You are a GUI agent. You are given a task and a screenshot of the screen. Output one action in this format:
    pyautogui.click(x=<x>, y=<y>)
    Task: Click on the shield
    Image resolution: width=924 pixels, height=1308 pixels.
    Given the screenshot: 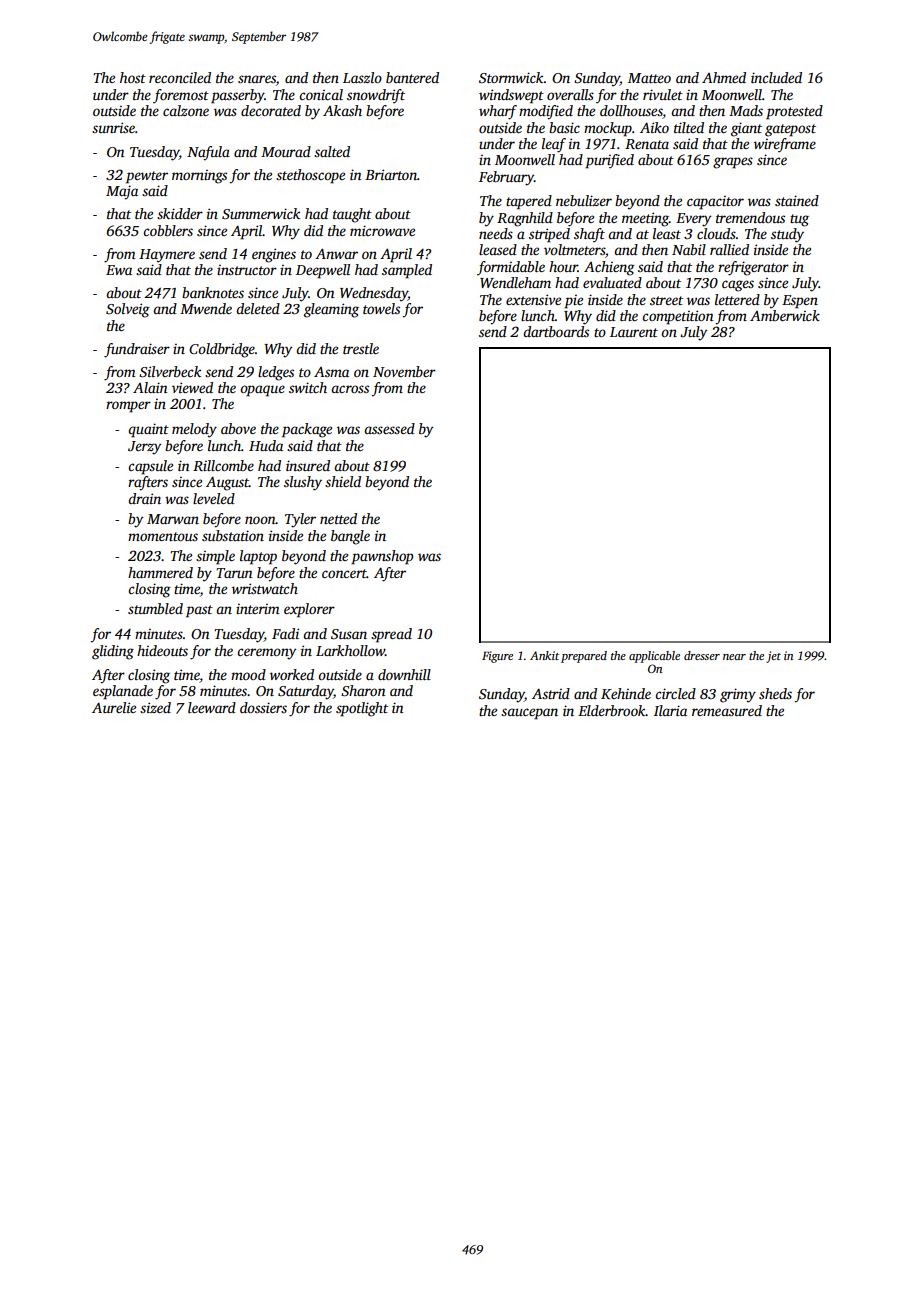 What is the action you would take?
    pyautogui.click(x=343, y=481)
